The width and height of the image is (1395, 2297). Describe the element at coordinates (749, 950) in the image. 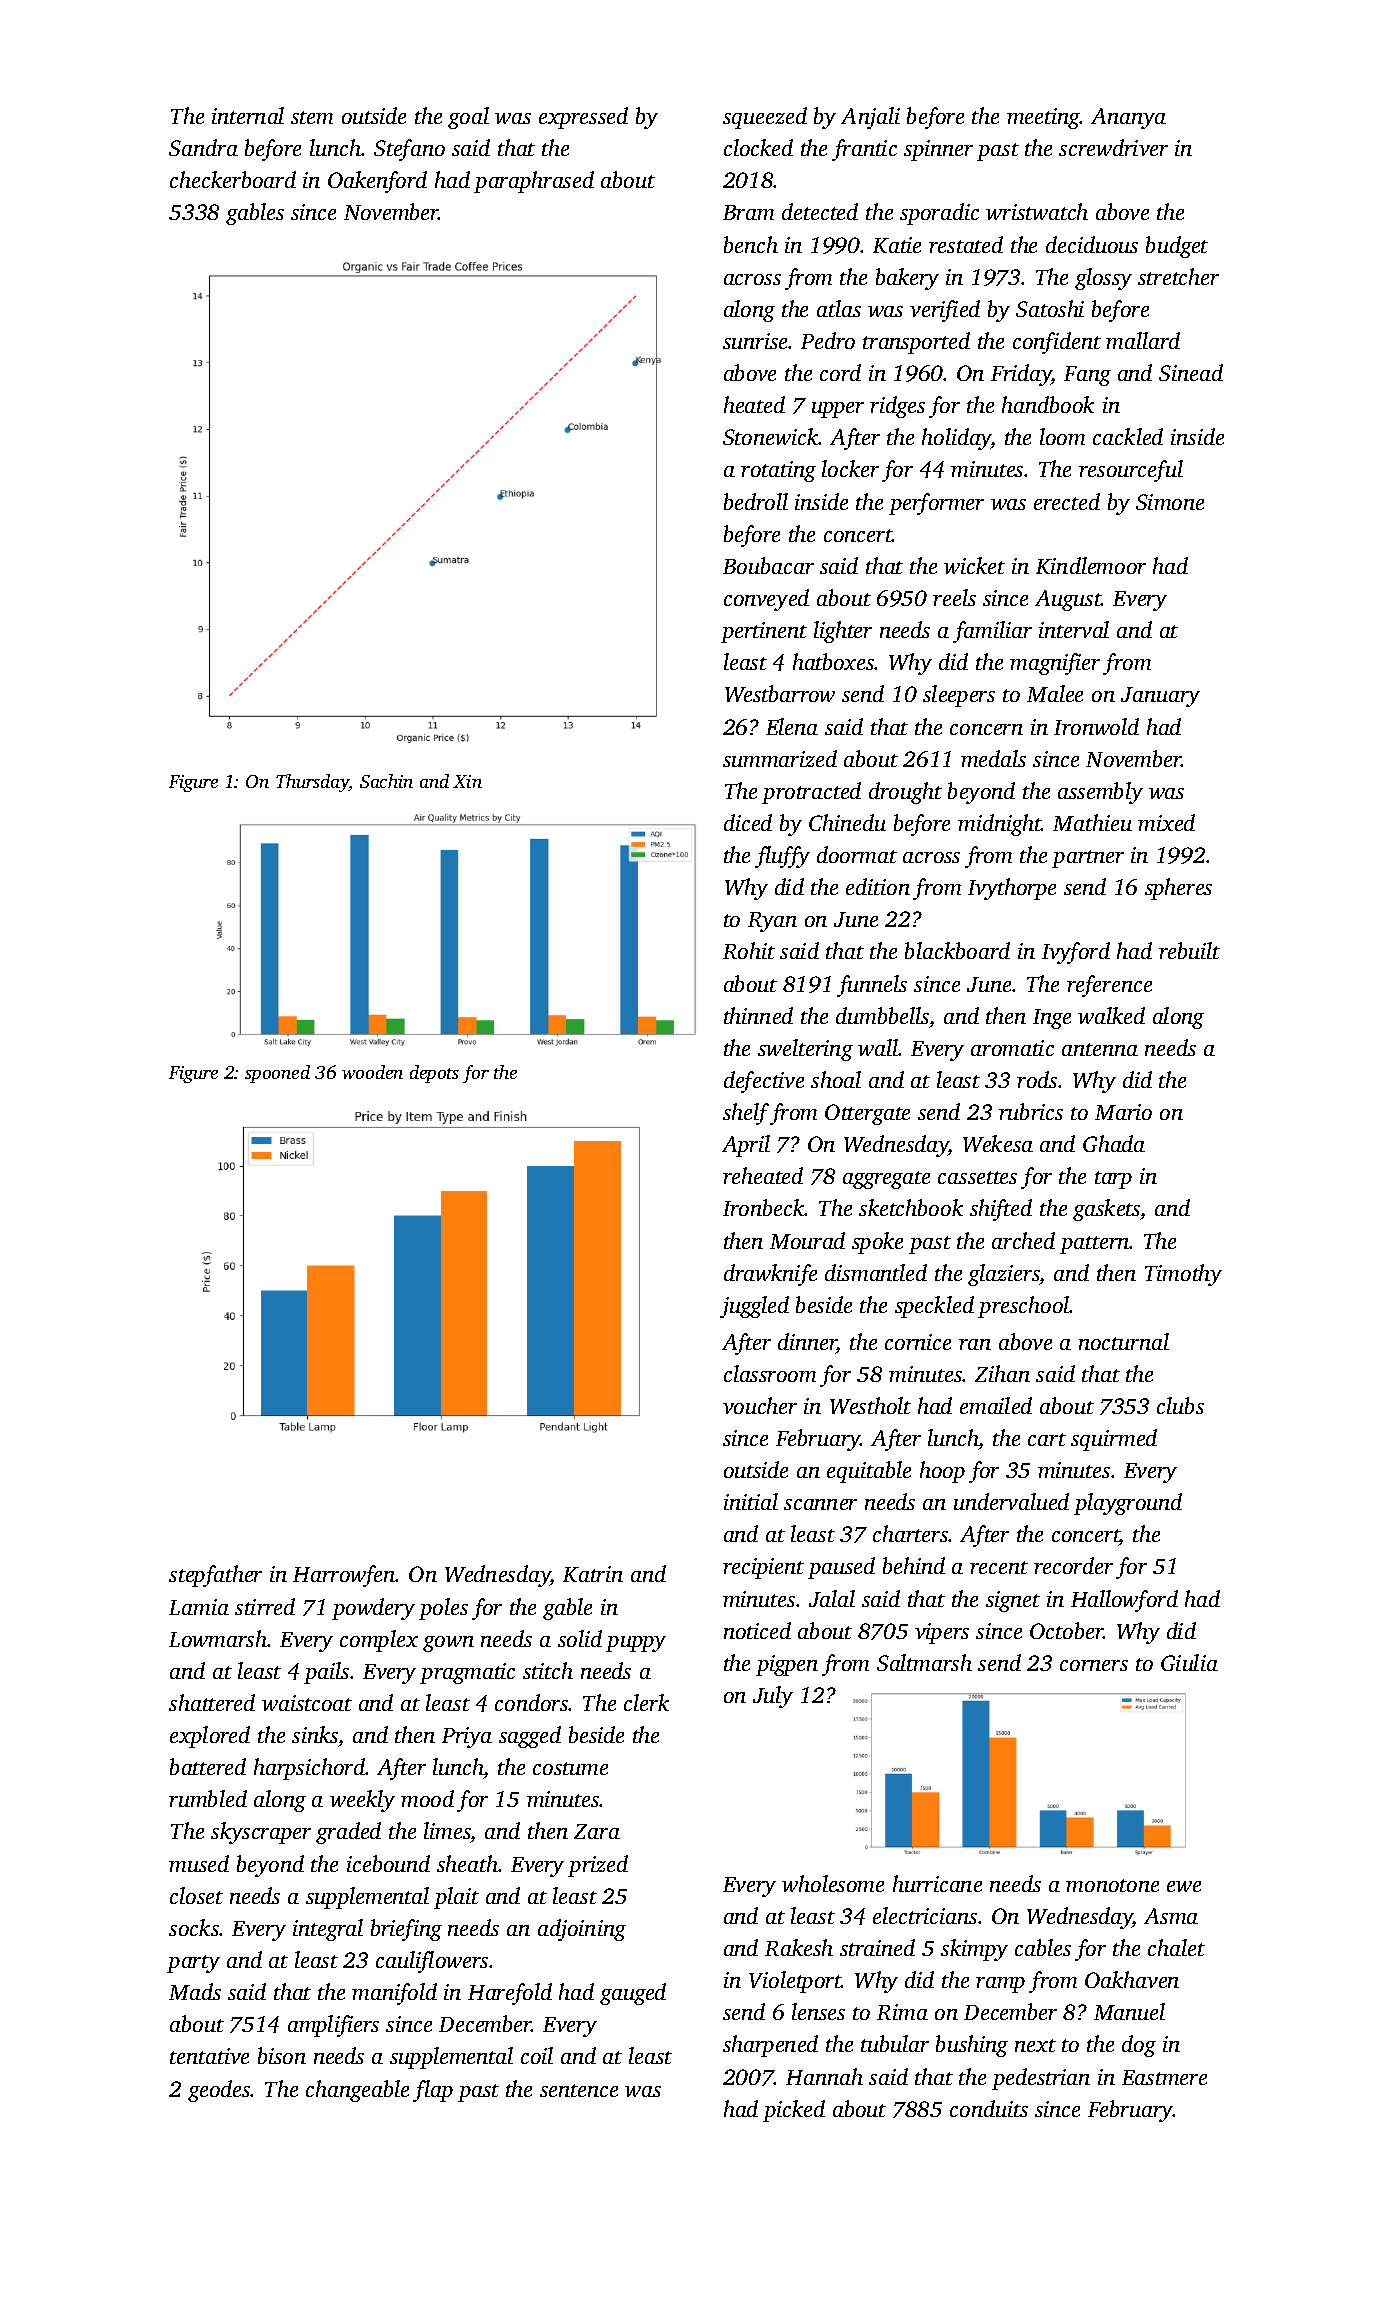

I see `Rohit` at that location.
